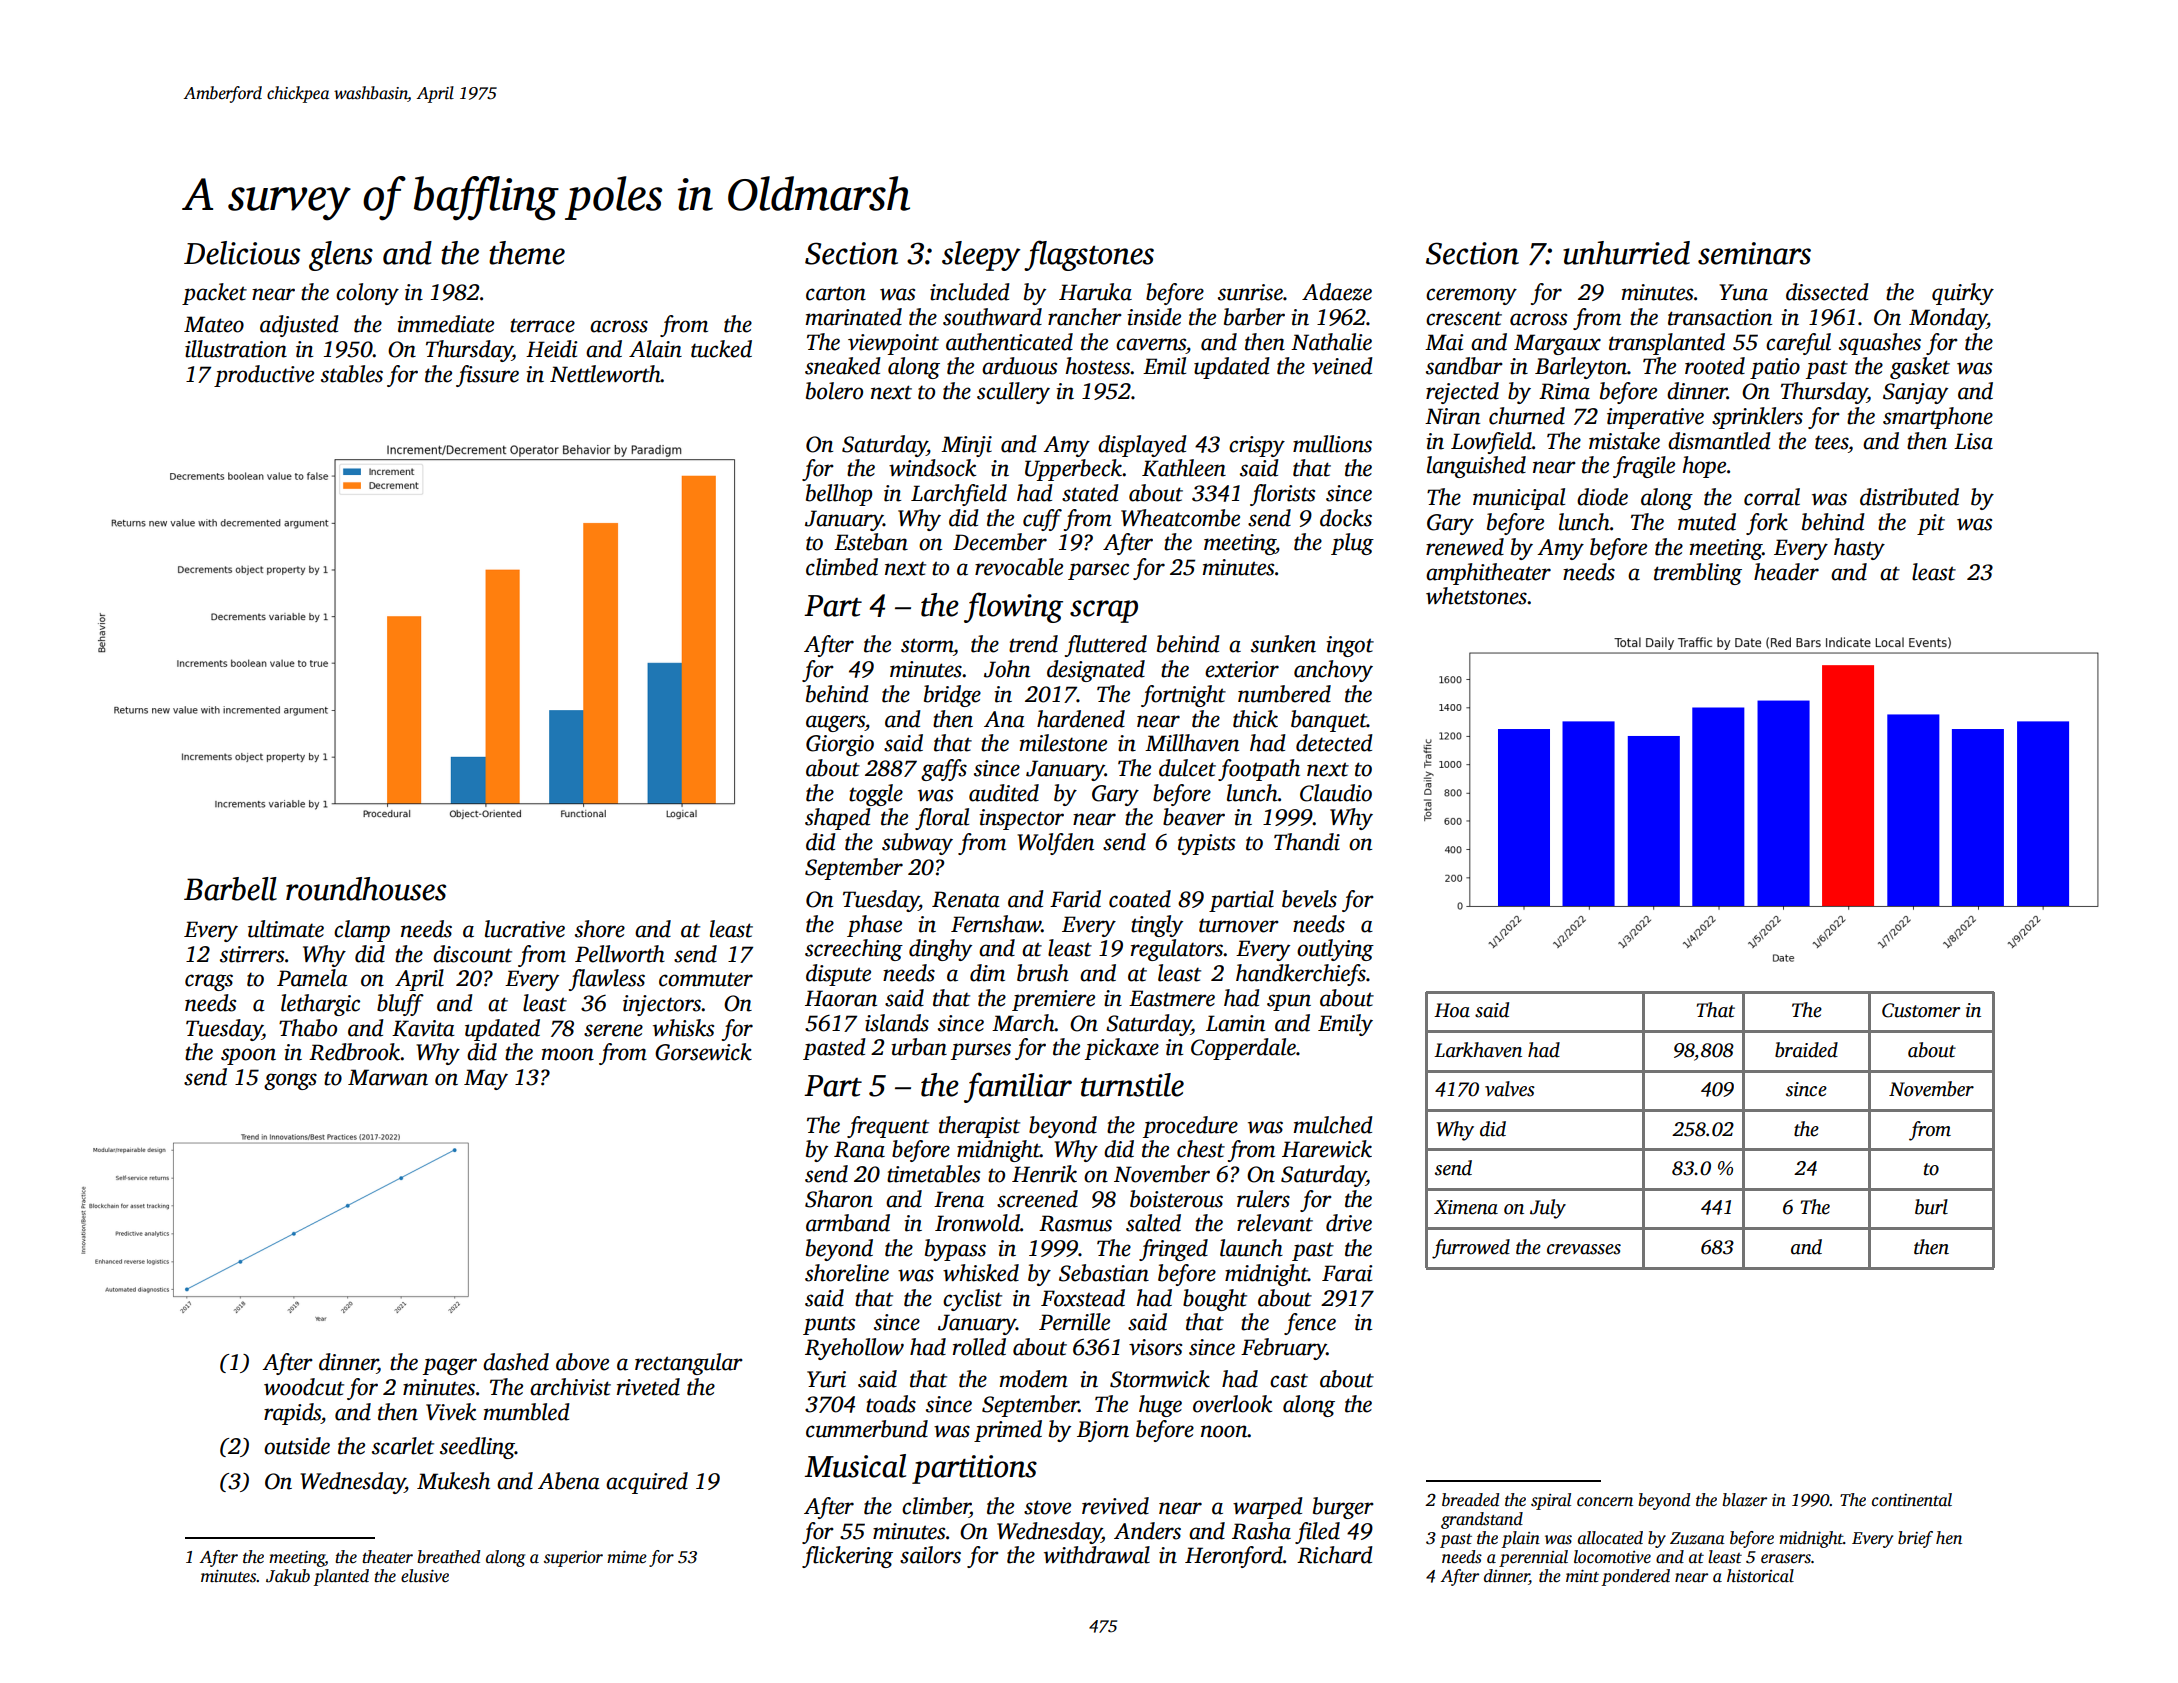  Describe the element at coordinates (230, 889) in the image. I see `Barbell` at that location.
